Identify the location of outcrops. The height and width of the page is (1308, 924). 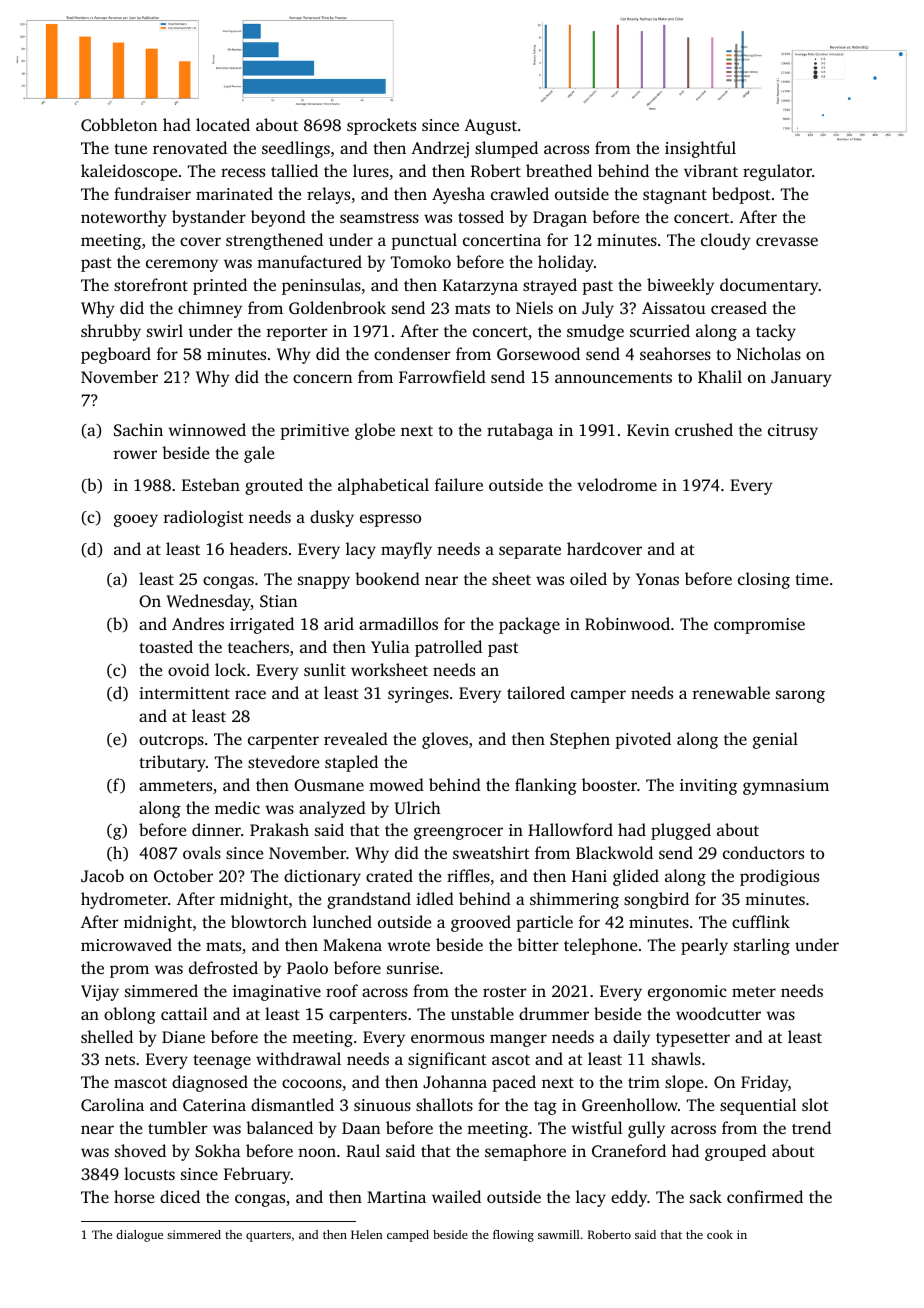
(171, 742).
